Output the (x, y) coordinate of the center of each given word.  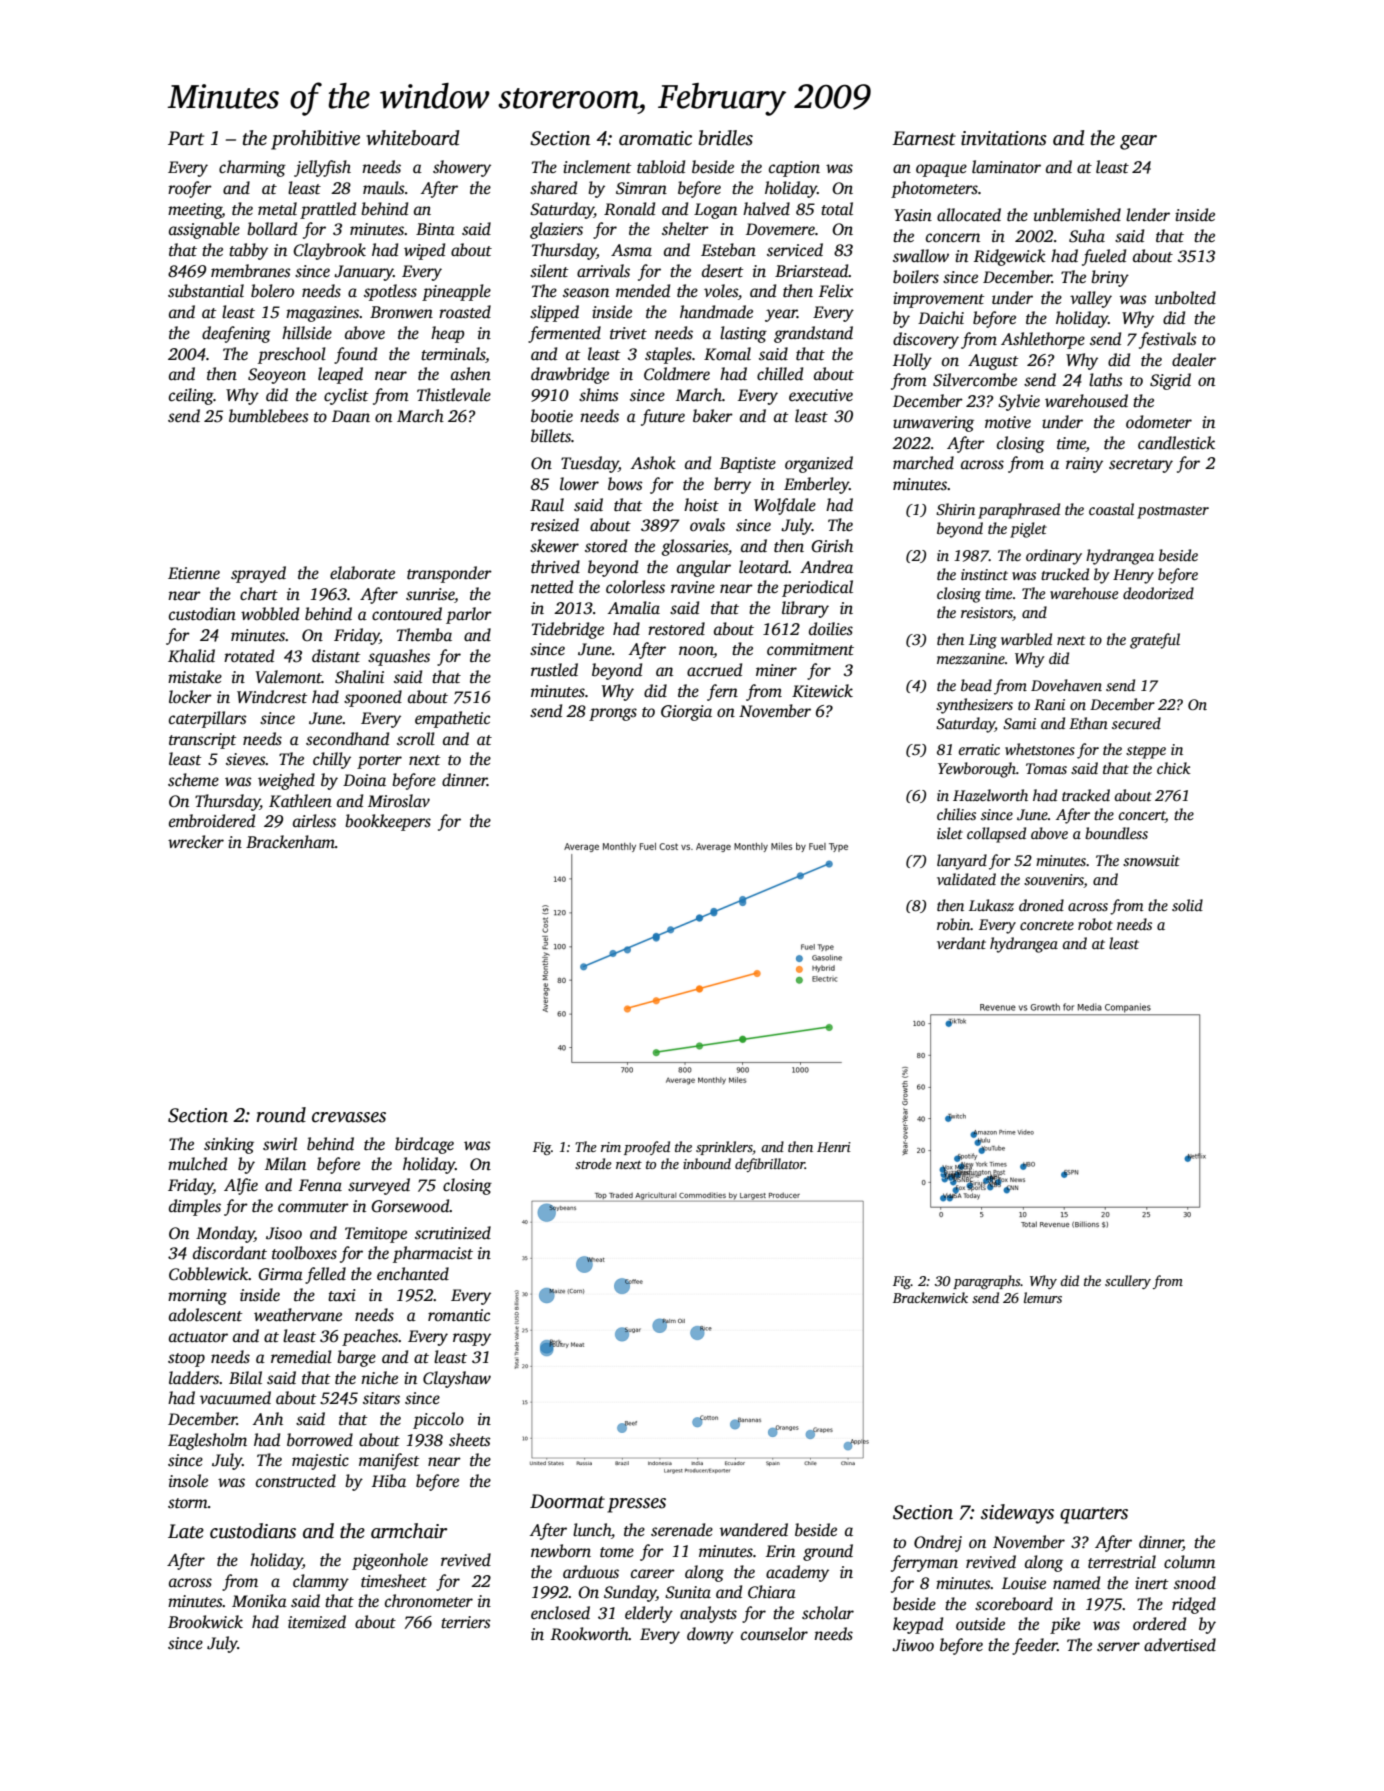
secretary (1141, 466)
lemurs (1043, 1297)
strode (593, 1163)
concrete (1047, 925)
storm (188, 1503)
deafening (236, 334)
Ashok (653, 463)
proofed (647, 1148)
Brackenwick (930, 1297)
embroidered (212, 821)
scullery (1128, 1282)
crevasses (349, 1117)
